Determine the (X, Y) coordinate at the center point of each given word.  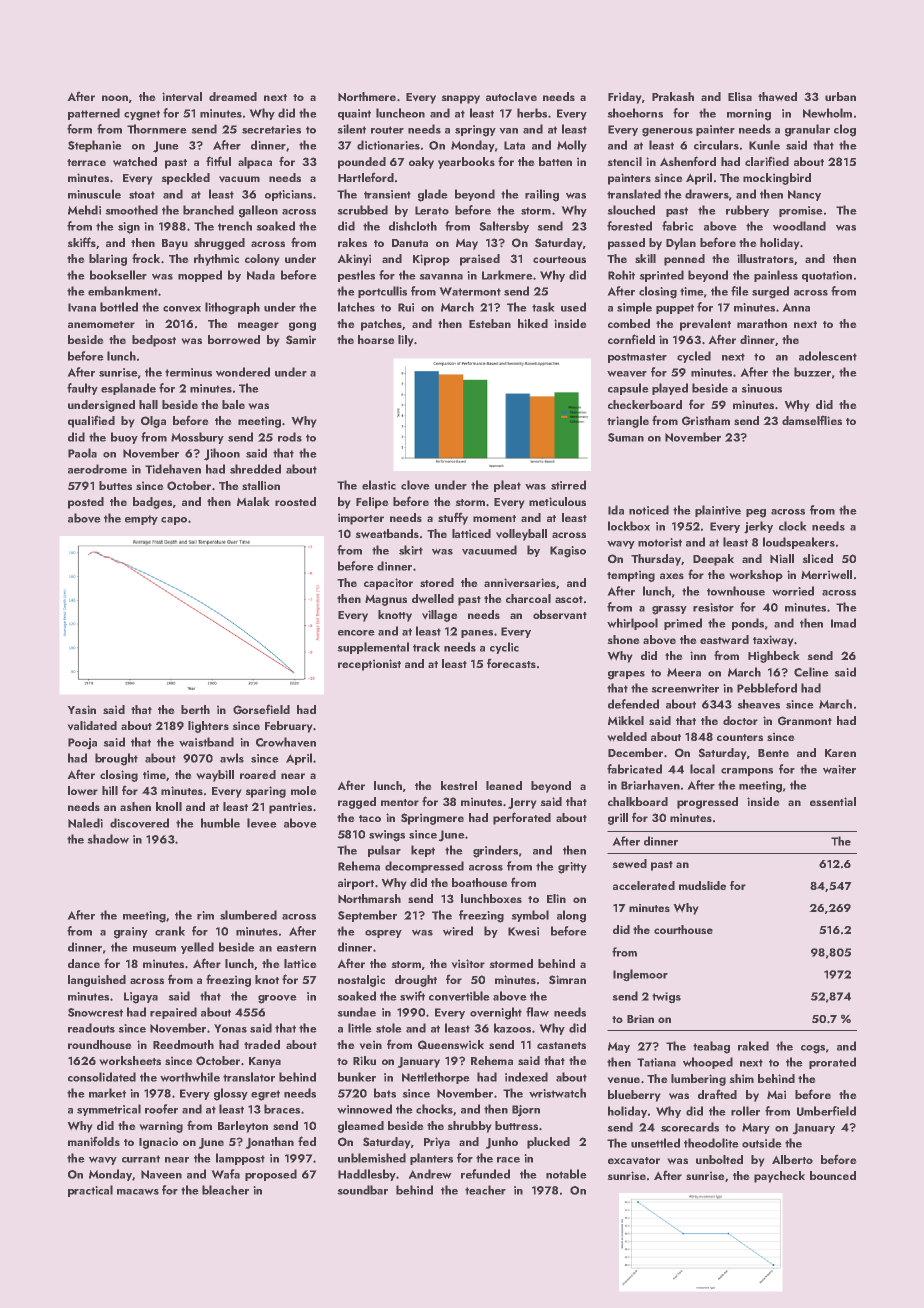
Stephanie (95, 146)
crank (170, 931)
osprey (383, 934)
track (426, 647)
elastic (379, 485)
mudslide (702, 885)
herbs (532, 113)
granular (807, 130)
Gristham (706, 421)
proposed (271, 1175)
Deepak (713, 560)
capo (174, 521)
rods (290, 437)
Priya (437, 1143)
